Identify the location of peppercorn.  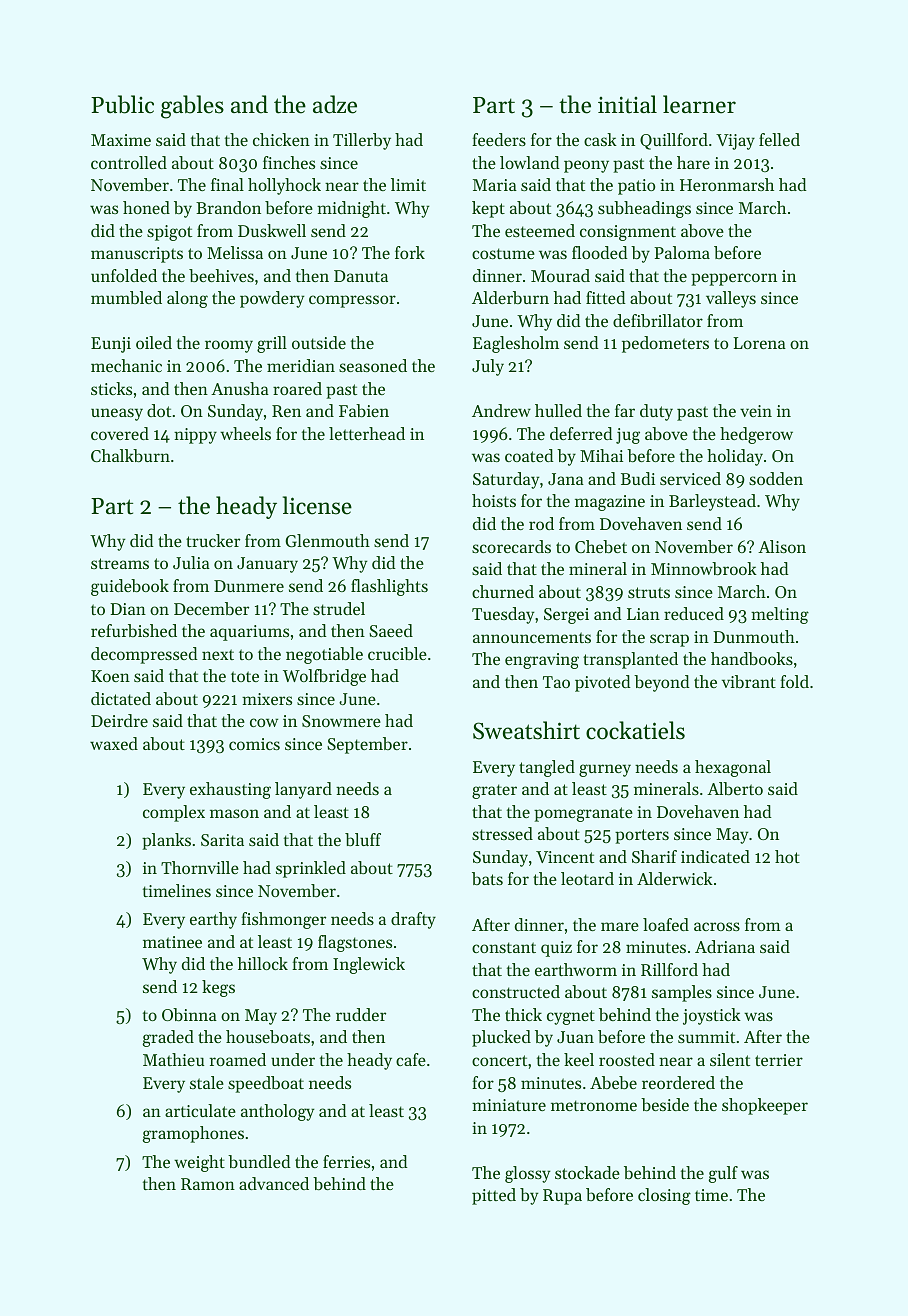
(734, 279).
